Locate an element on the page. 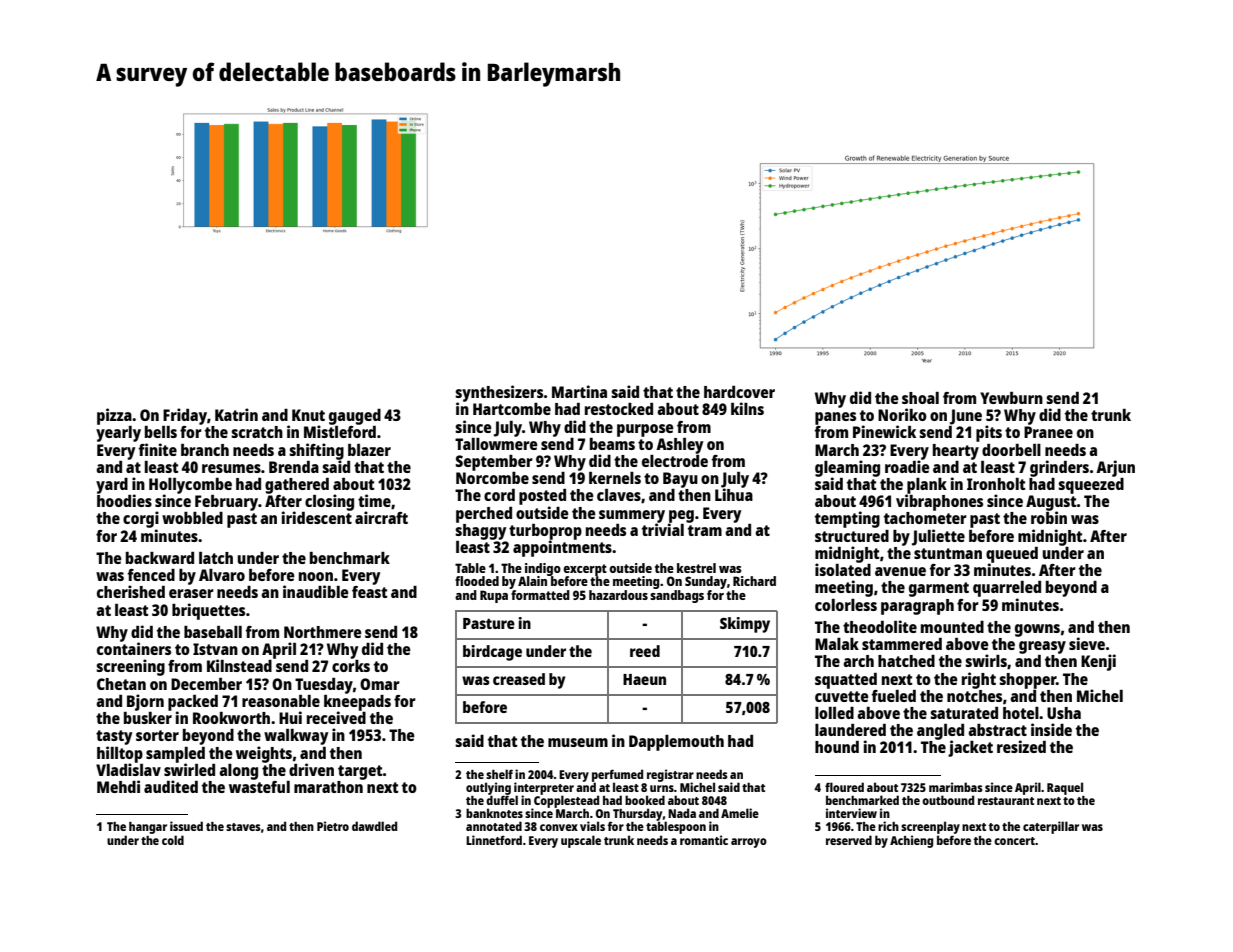 The image size is (1233, 952). reed is located at coordinates (645, 651).
